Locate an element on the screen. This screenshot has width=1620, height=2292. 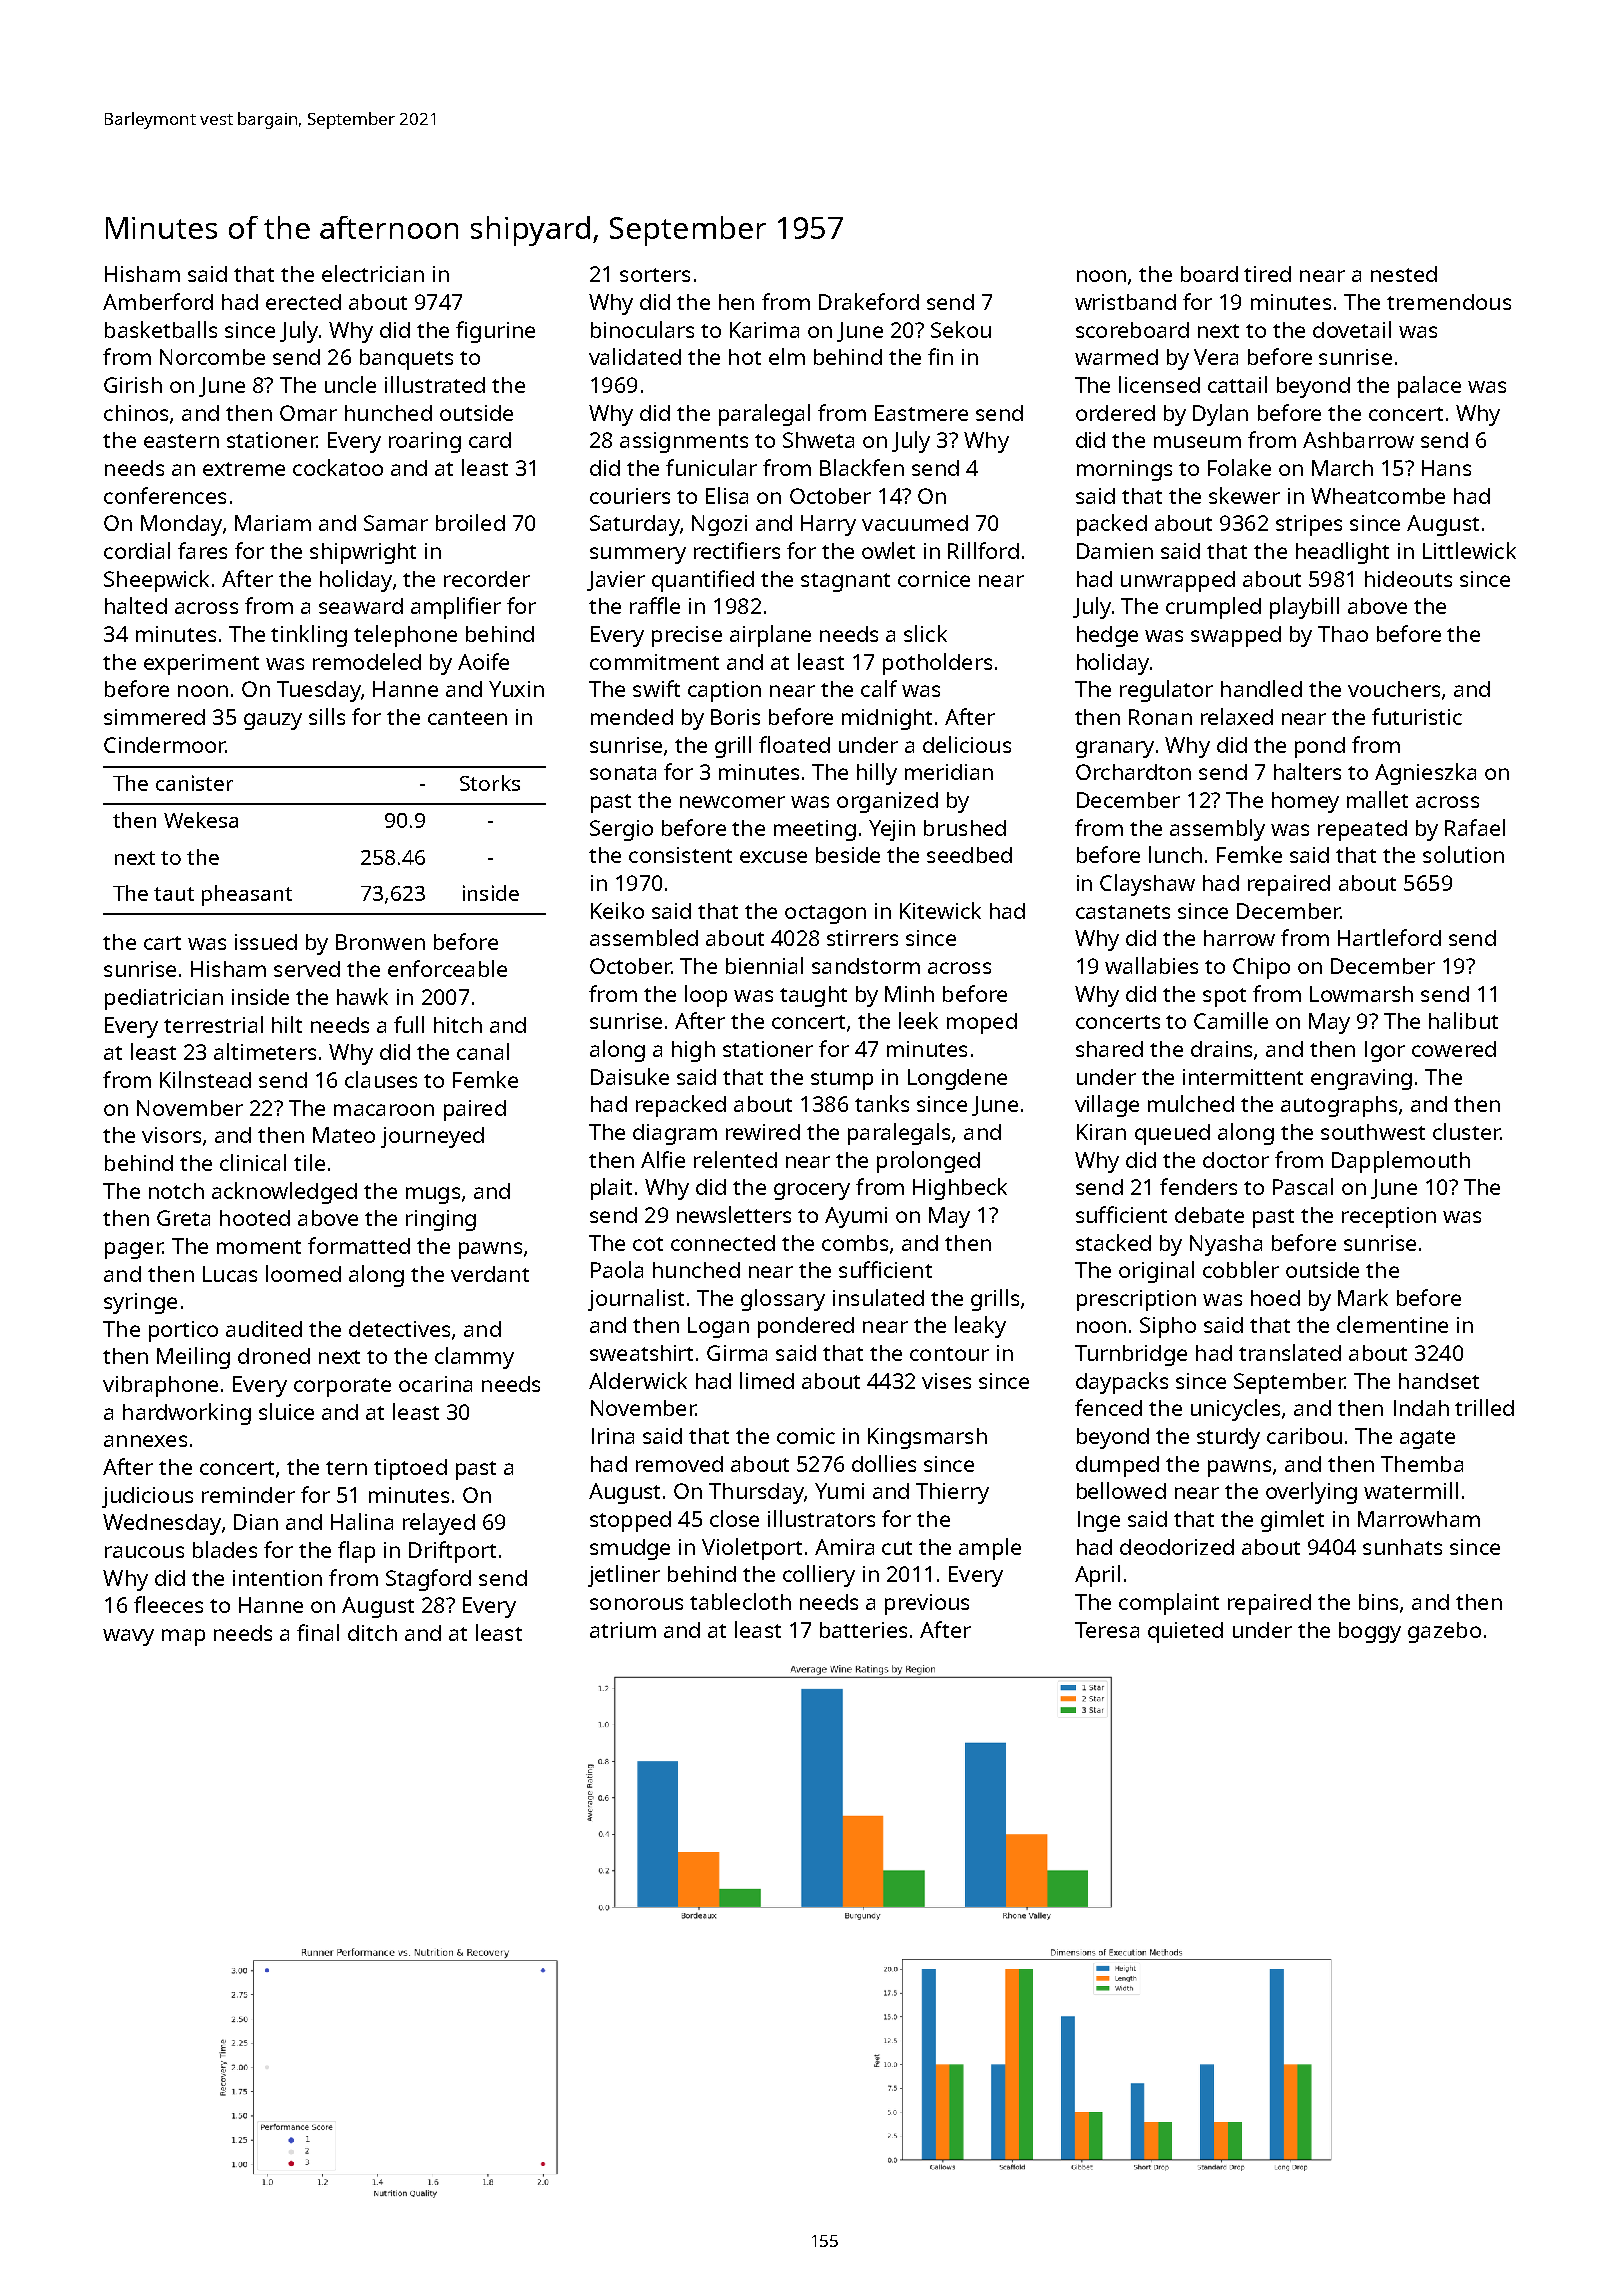
tanks is located at coordinates (882, 1103).
